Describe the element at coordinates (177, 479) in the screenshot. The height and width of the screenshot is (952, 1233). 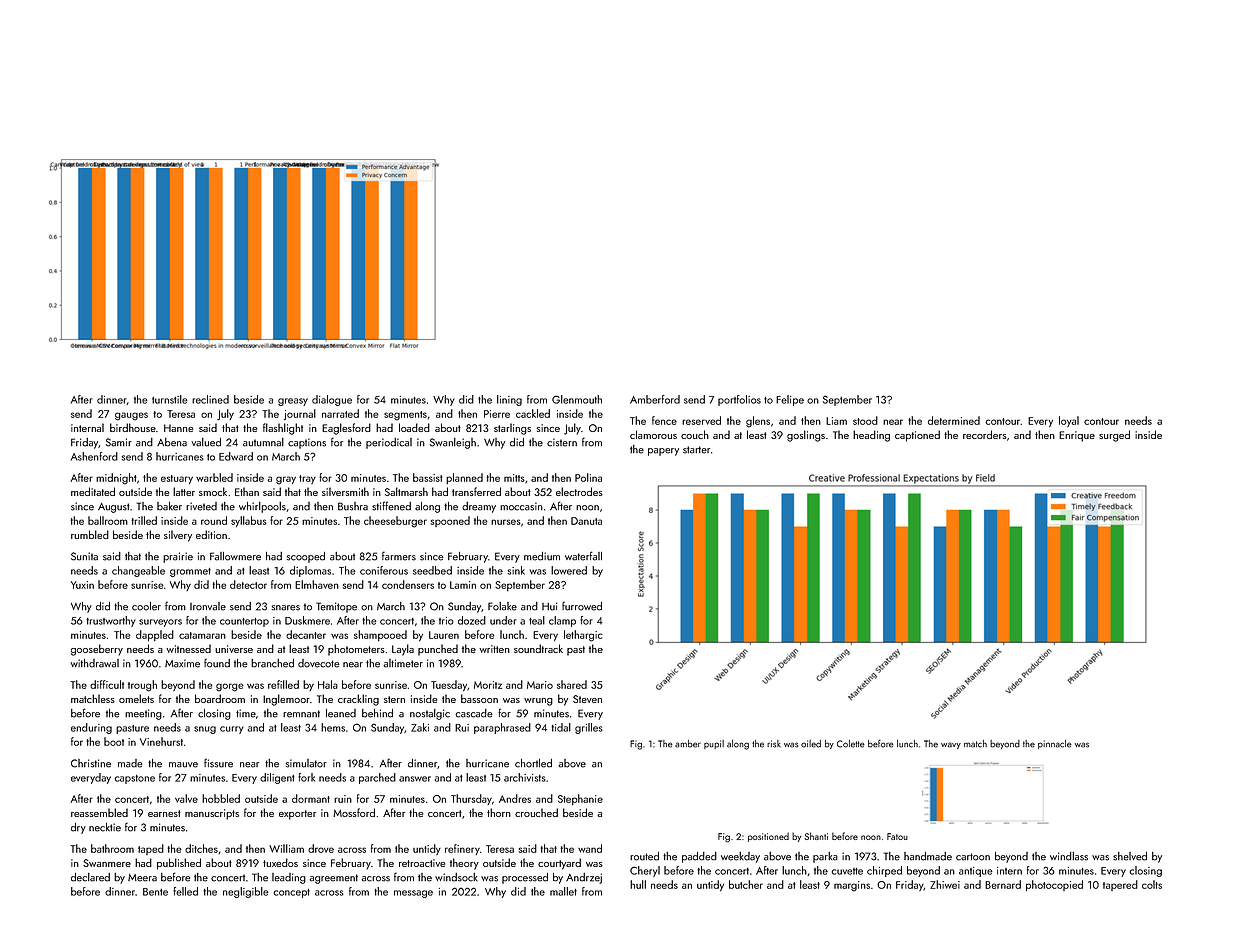
I see `estuary` at that location.
